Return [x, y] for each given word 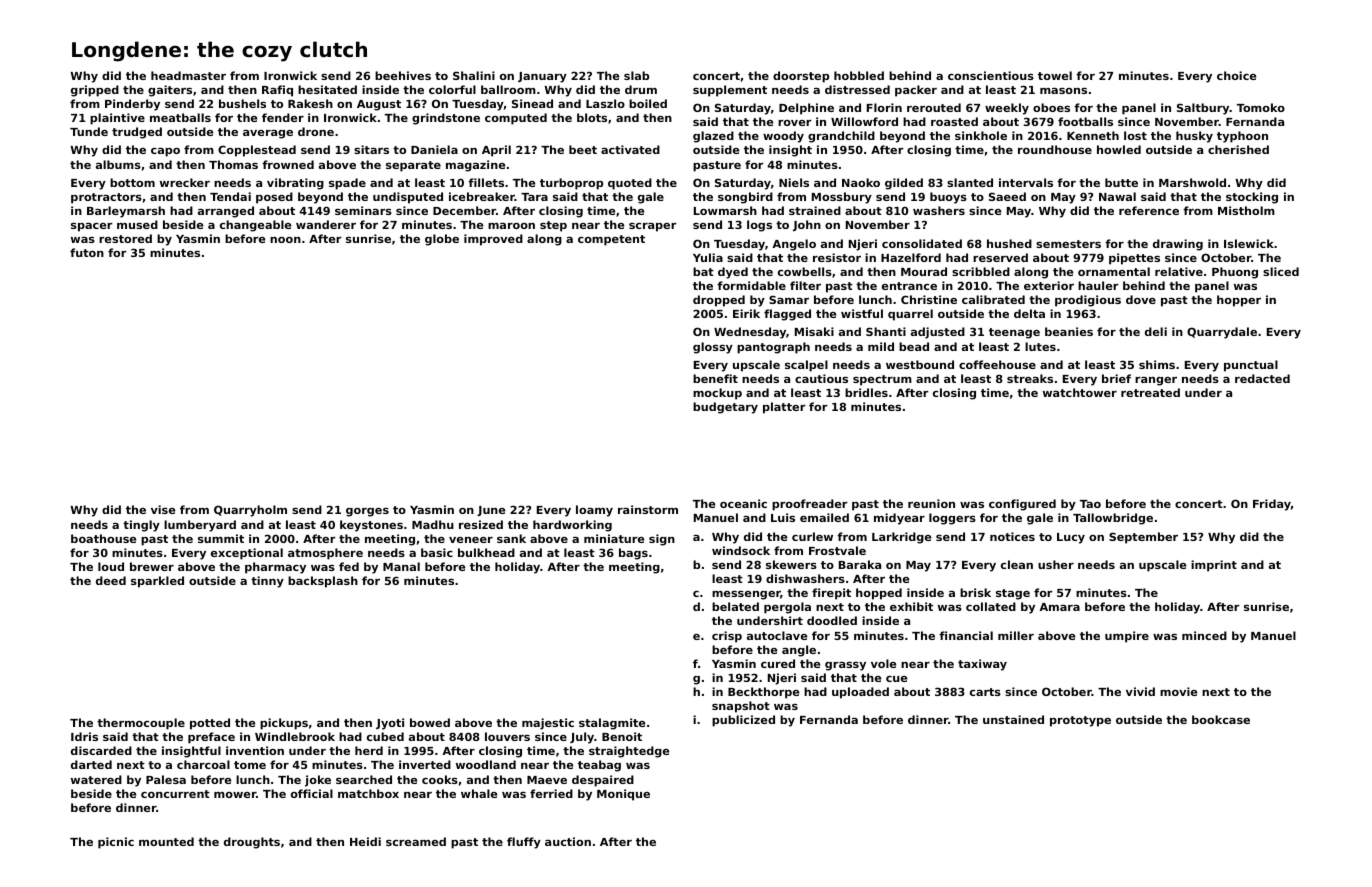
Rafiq [277, 91]
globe [442, 240]
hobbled [859, 75]
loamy [594, 511]
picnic [116, 843]
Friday [1272, 505]
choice [1236, 75]
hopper [1239, 301]
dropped [719, 301]
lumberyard [200, 526]
